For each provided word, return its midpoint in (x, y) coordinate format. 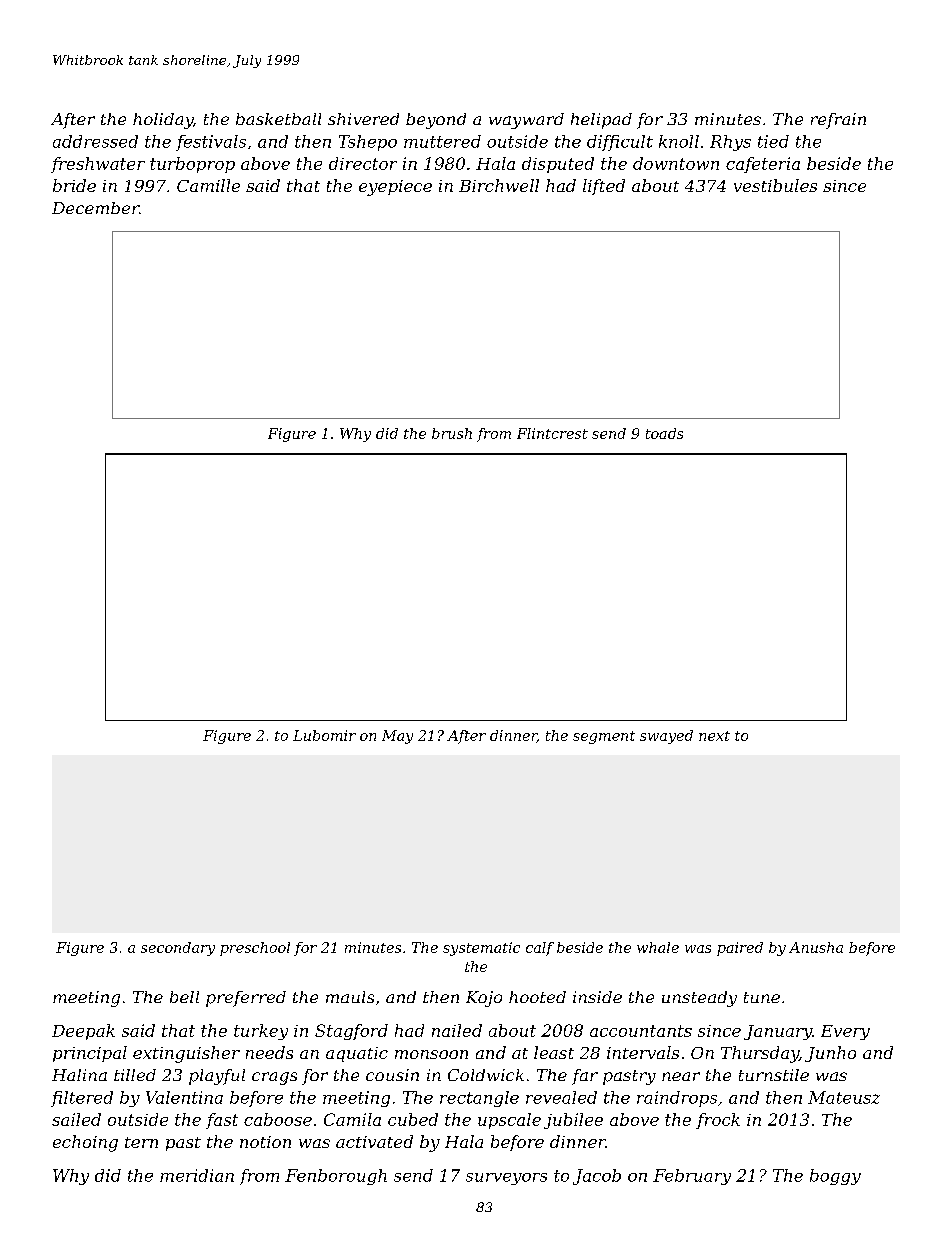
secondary (178, 949)
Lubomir (324, 735)
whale (658, 947)
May (397, 737)
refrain (838, 121)
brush (452, 433)
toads (664, 433)
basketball (278, 119)
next (714, 736)
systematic (481, 949)
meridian (197, 1175)
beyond (436, 121)
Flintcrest (552, 433)
